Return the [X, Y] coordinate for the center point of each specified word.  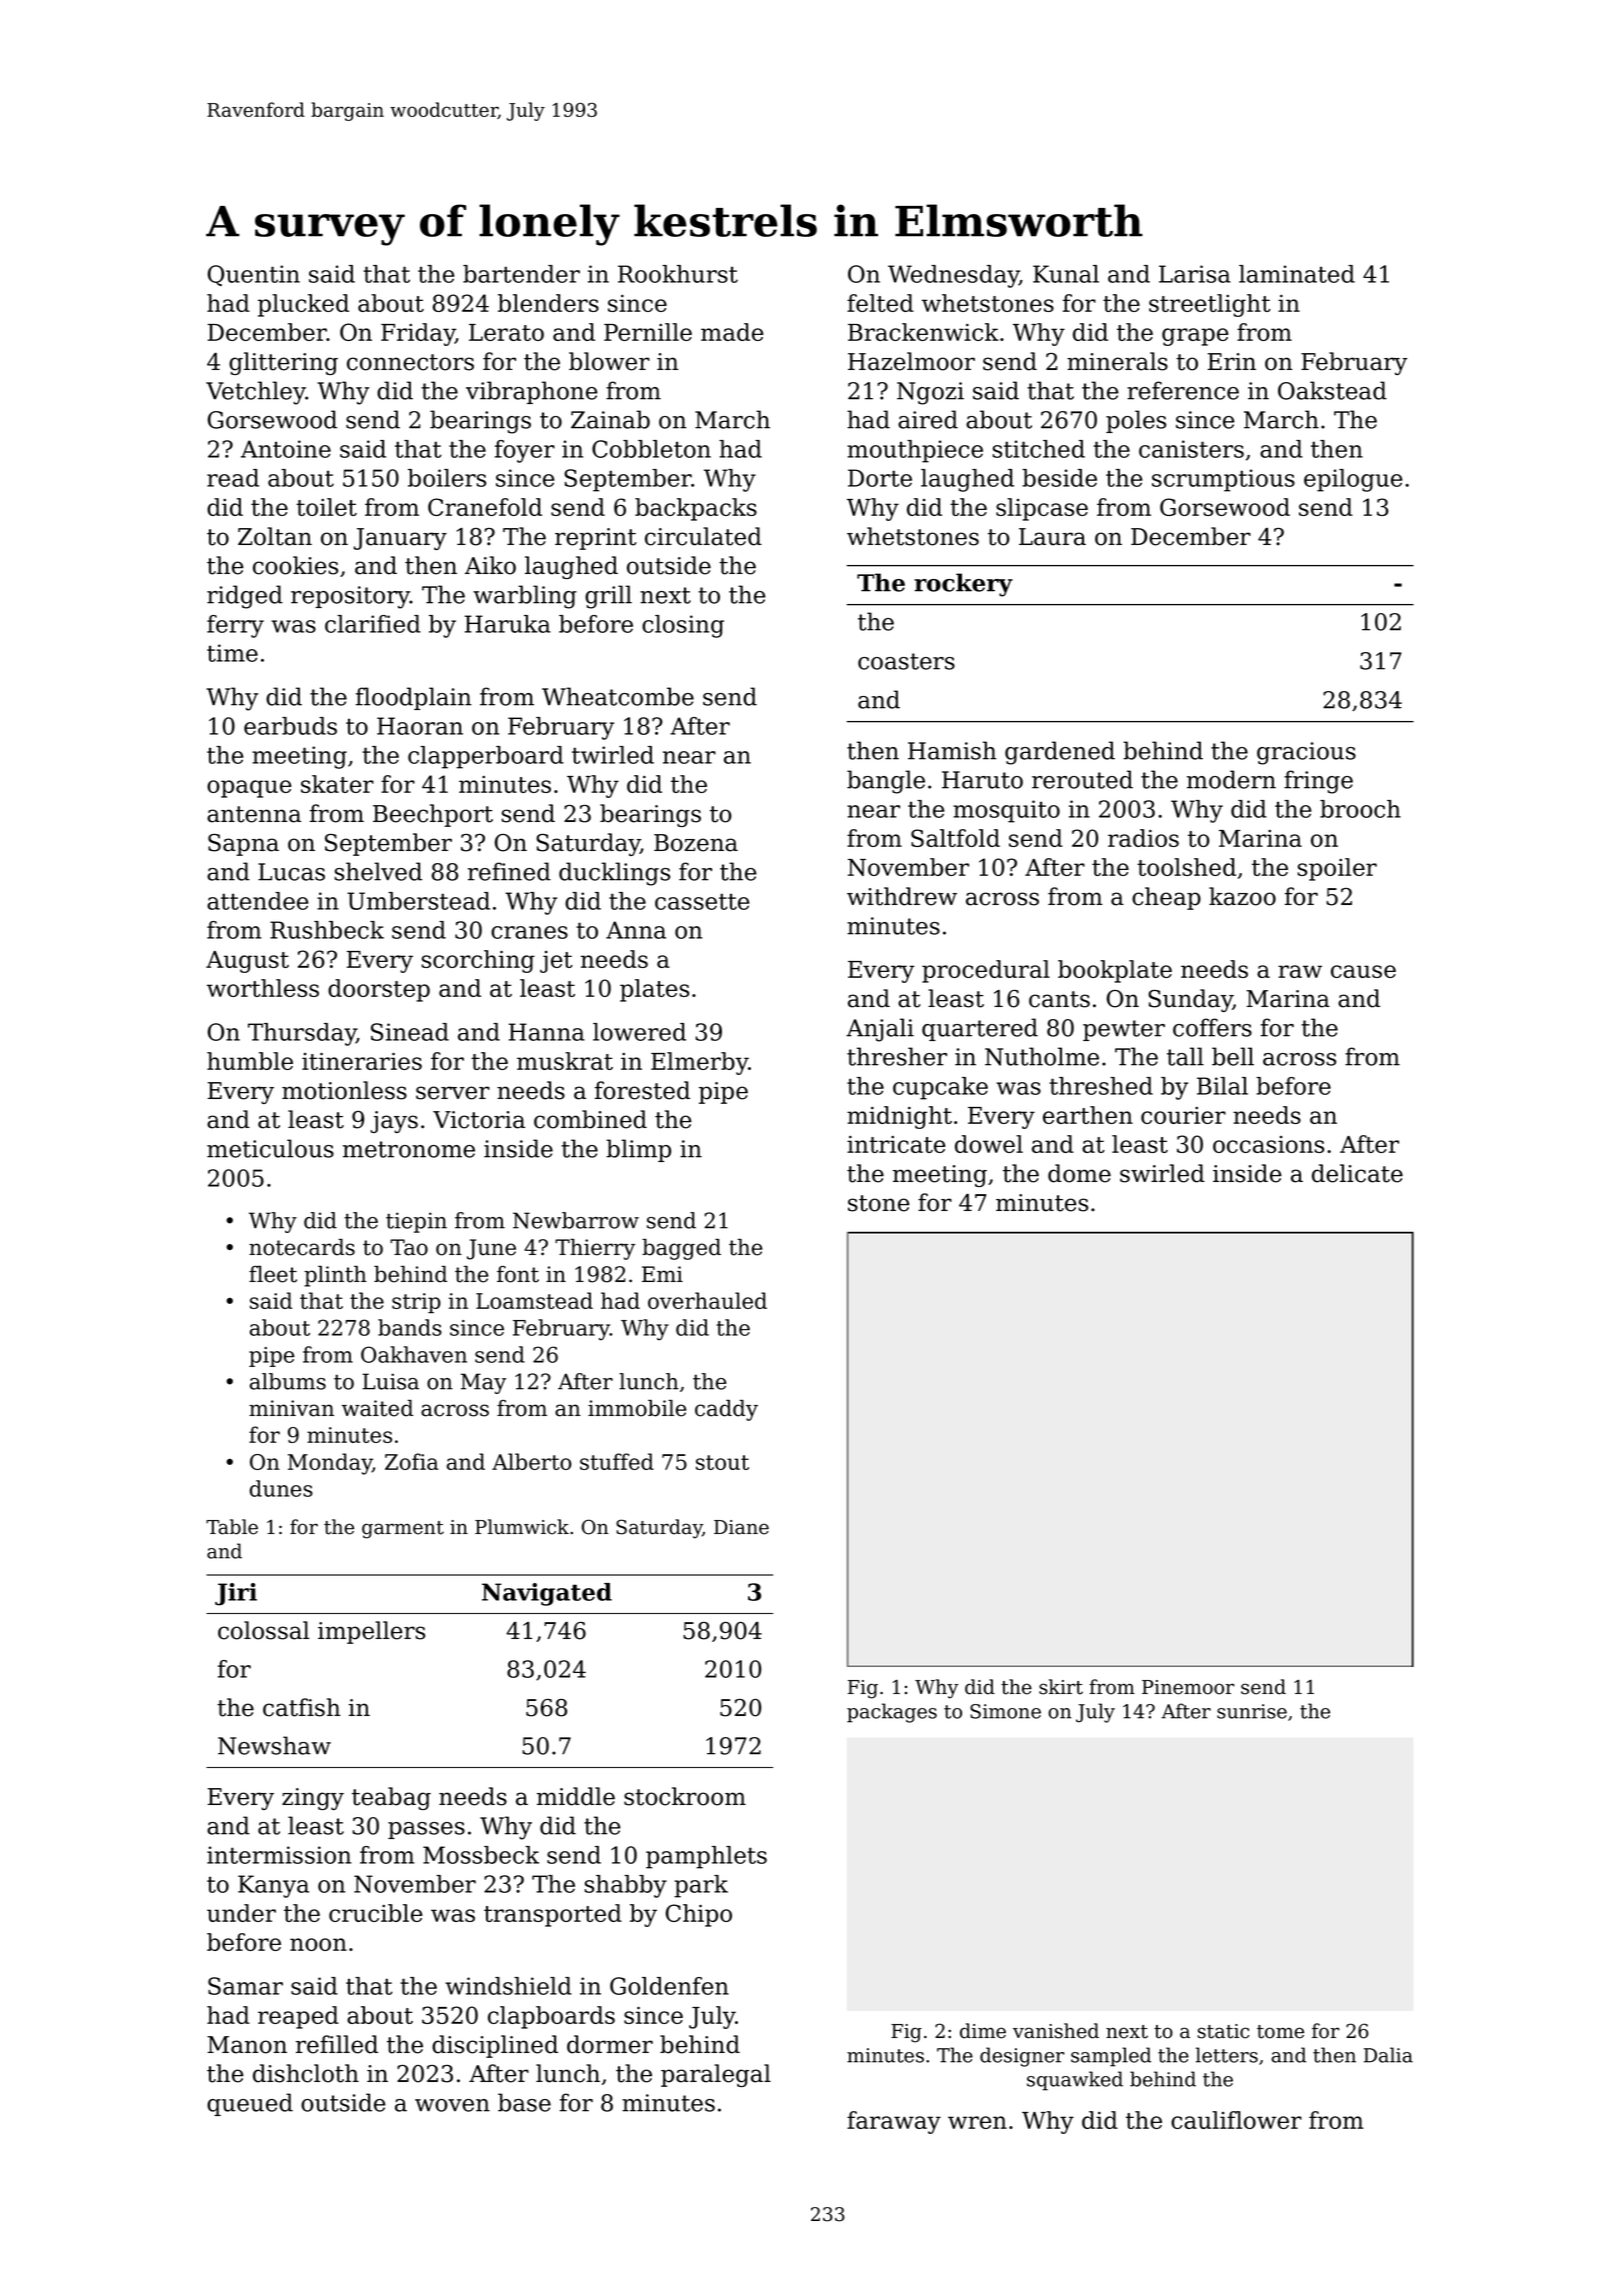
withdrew [902, 896]
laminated [1297, 274]
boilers [447, 478]
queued [250, 2104]
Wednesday [953, 276]
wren [977, 2122]
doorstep [379, 990]
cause [1363, 971]
